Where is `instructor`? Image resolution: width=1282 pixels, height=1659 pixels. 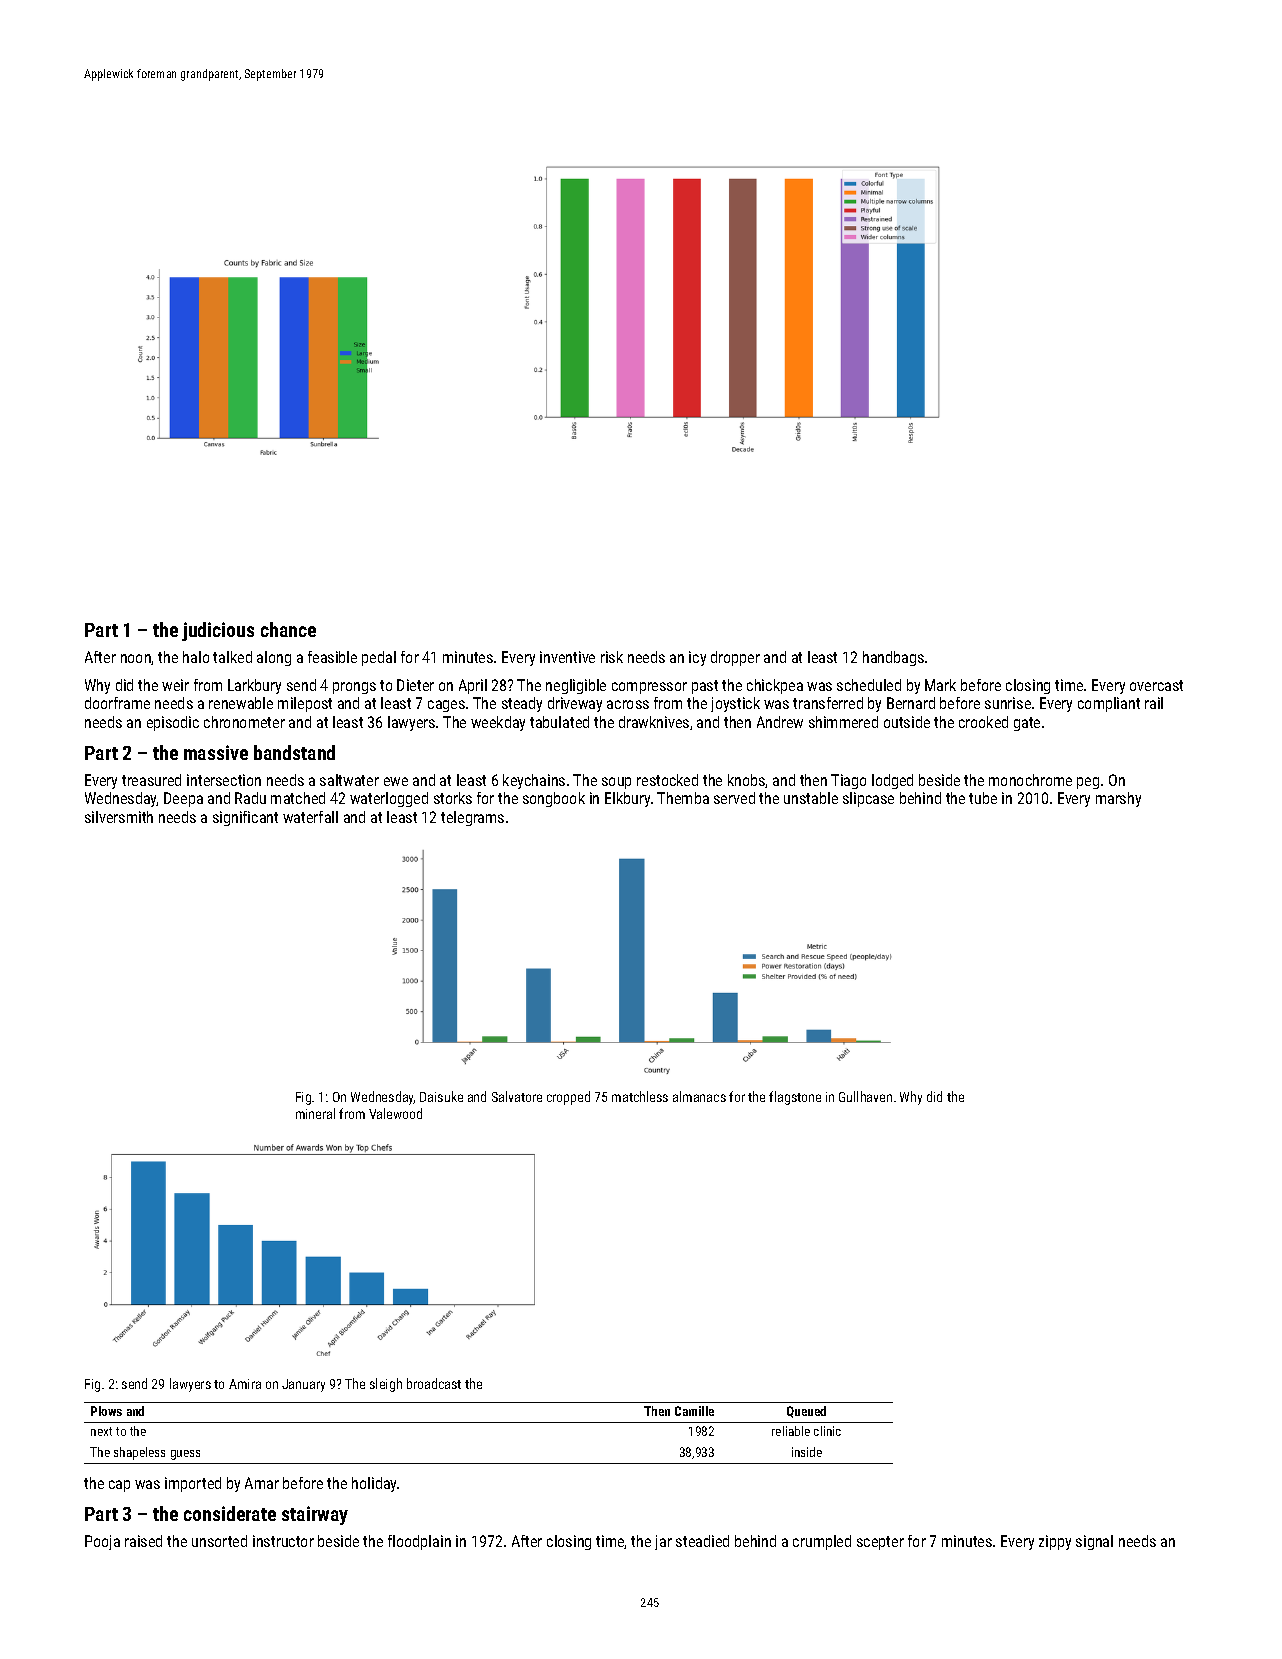 instructor is located at coordinates (283, 1541).
